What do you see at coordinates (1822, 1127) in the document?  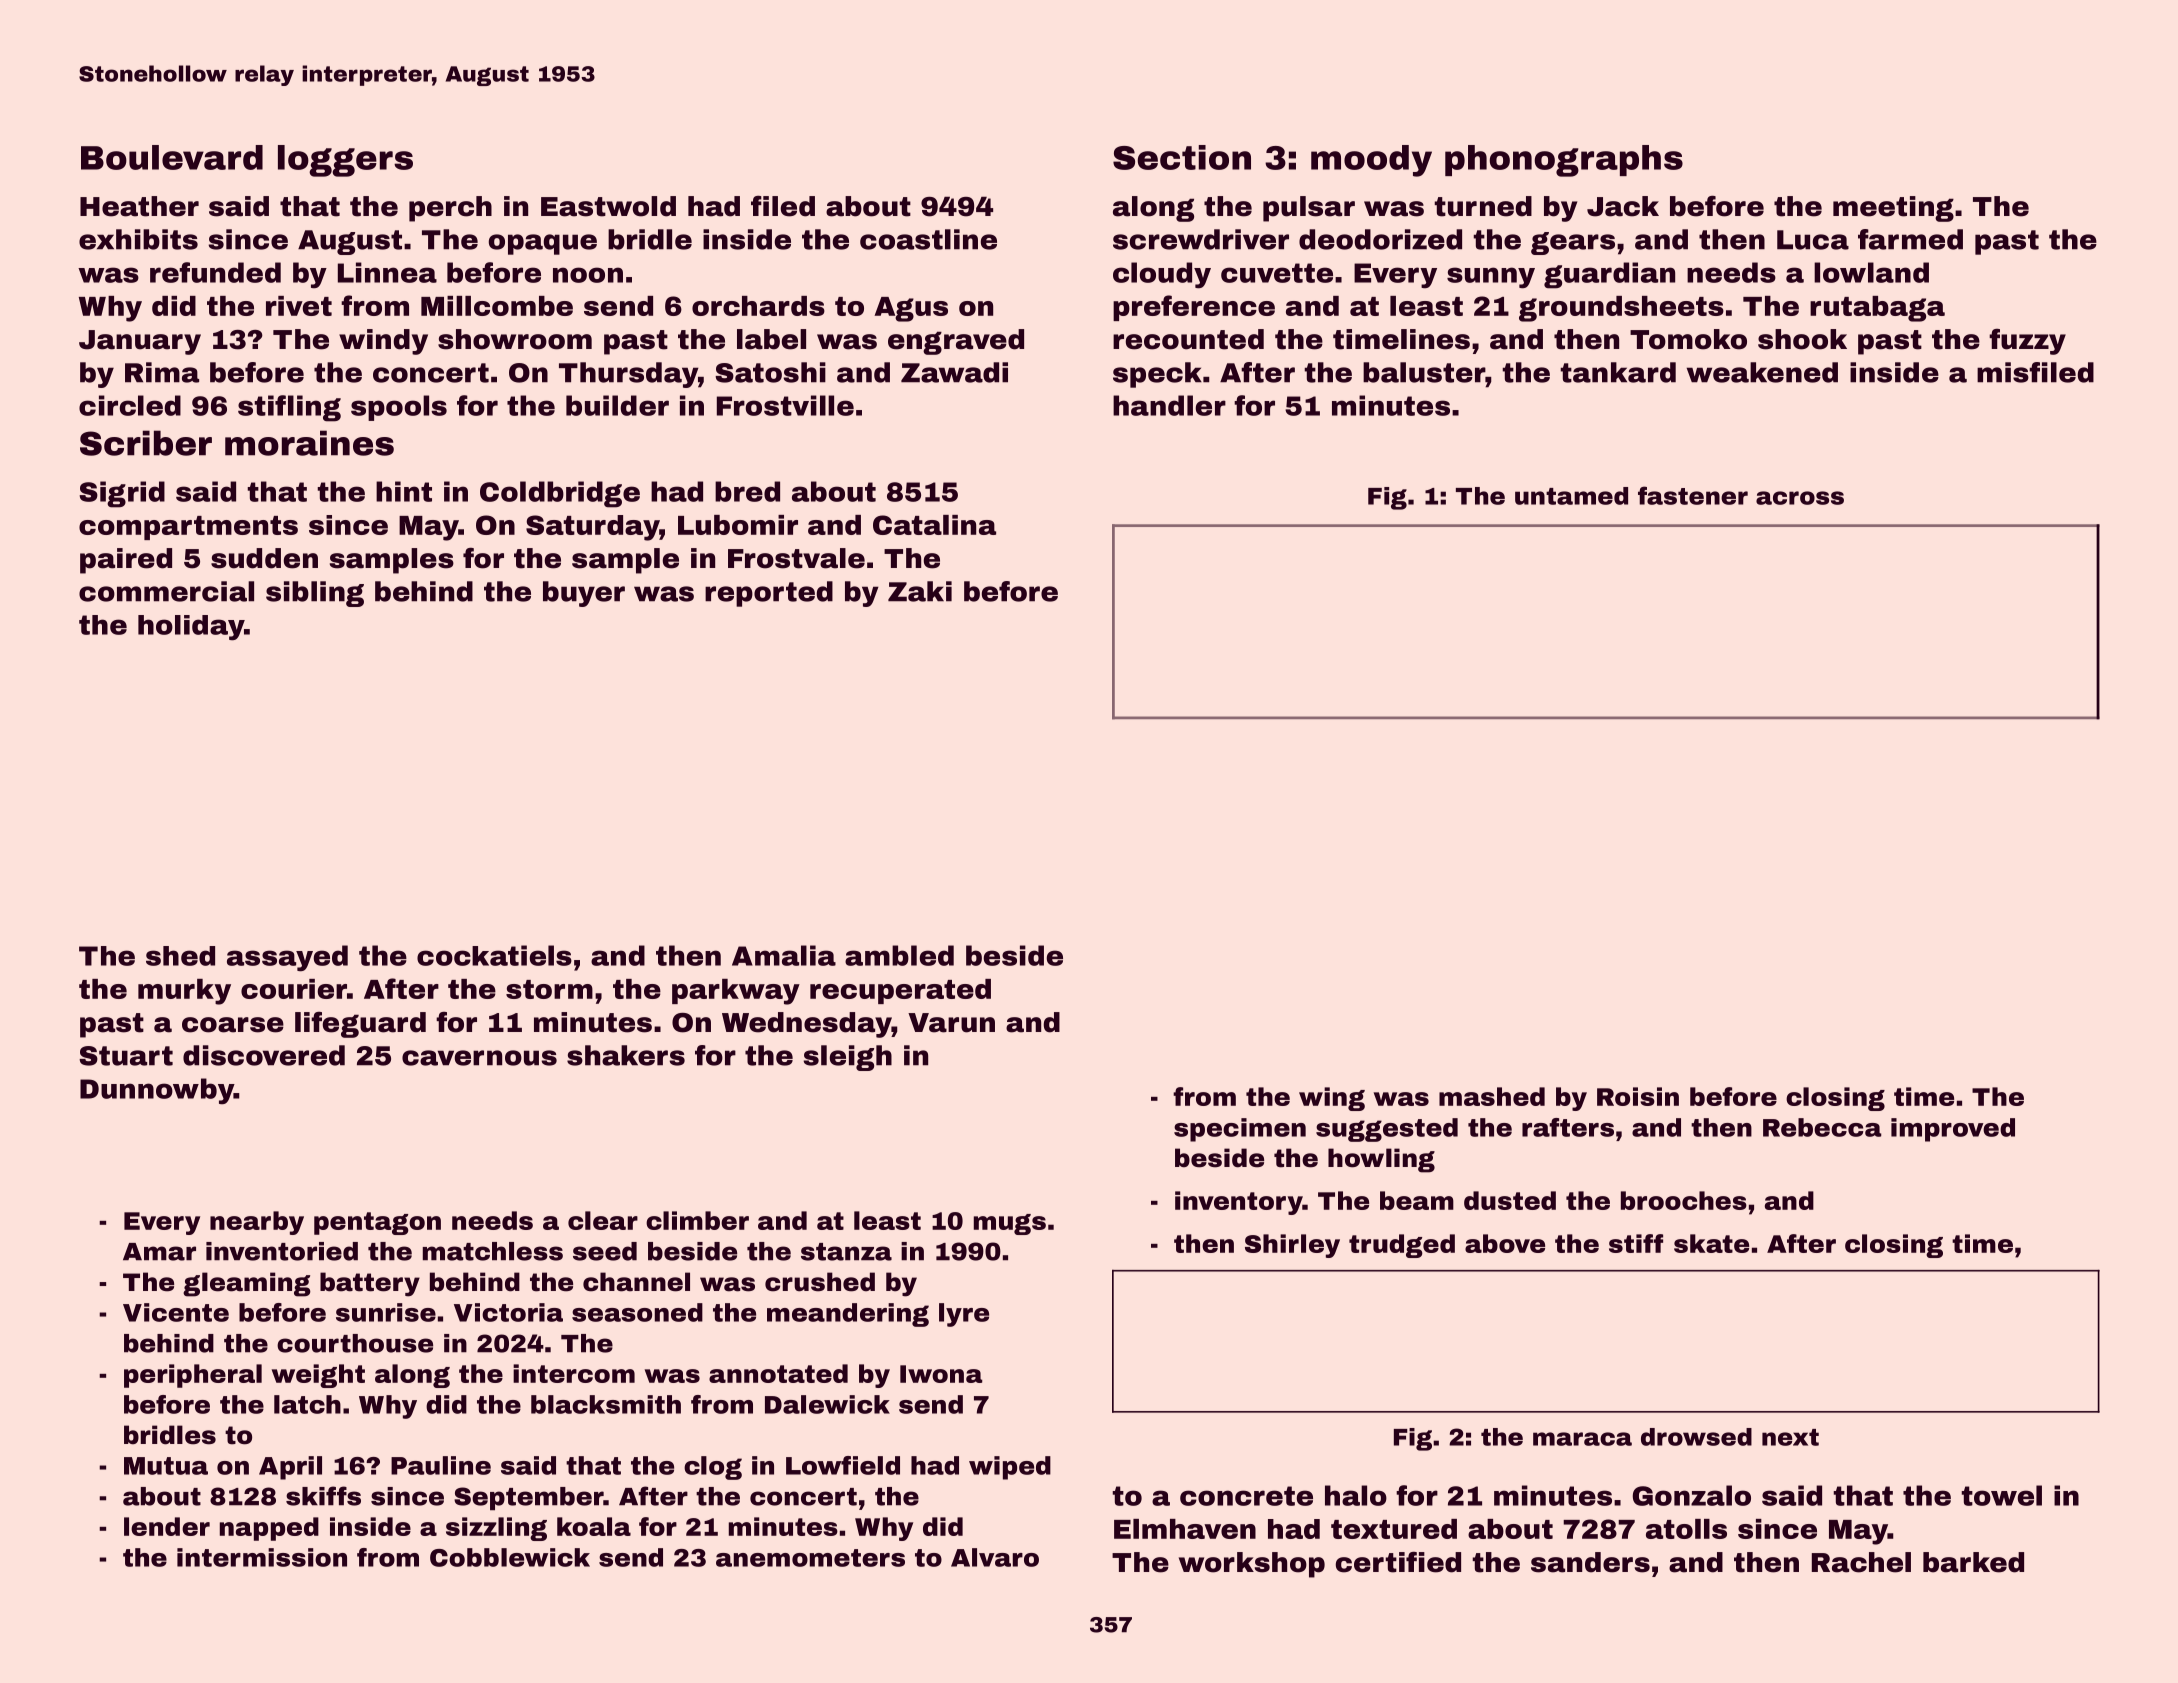 I see `Rebecca` at bounding box center [1822, 1127].
